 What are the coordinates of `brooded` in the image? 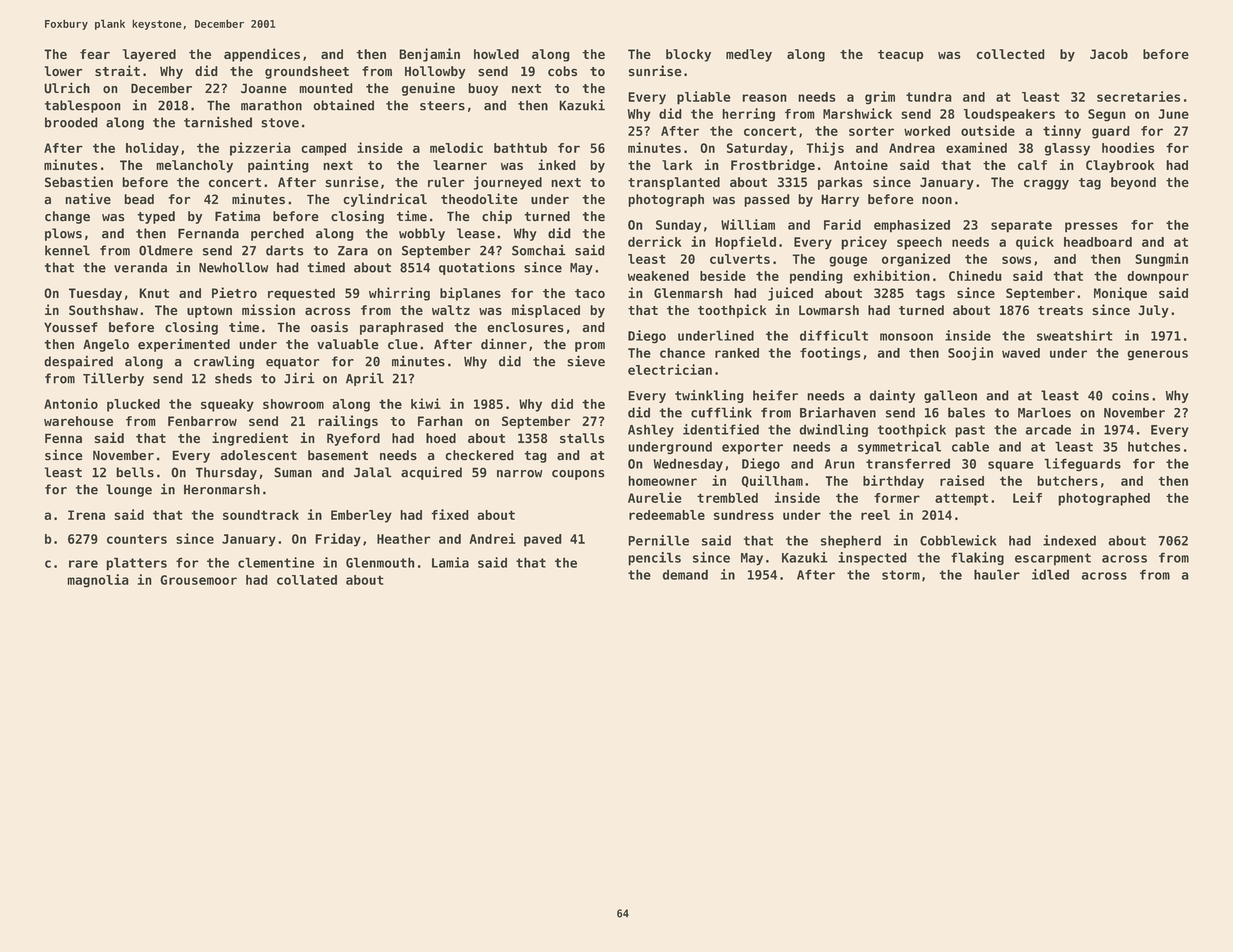 It's located at (71, 122).
